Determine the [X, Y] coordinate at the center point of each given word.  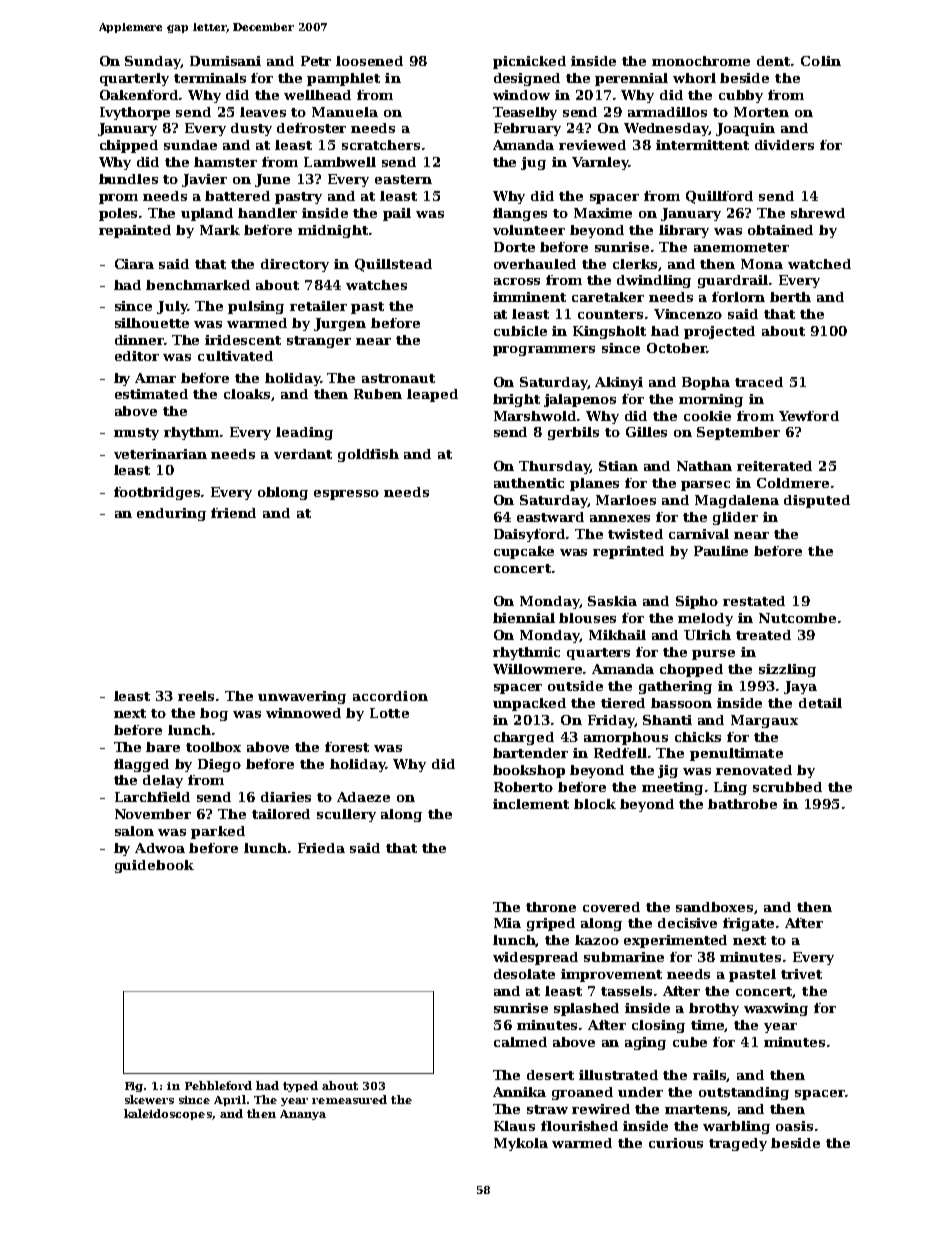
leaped [432, 395]
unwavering [302, 697]
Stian [618, 466]
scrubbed [787, 787]
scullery [346, 815]
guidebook [154, 866]
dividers [784, 145]
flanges [520, 214]
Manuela [345, 112]
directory [295, 265]
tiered [623, 703]
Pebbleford [218, 1085]
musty [136, 434]
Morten [761, 112]
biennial [524, 618]
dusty [251, 129]
